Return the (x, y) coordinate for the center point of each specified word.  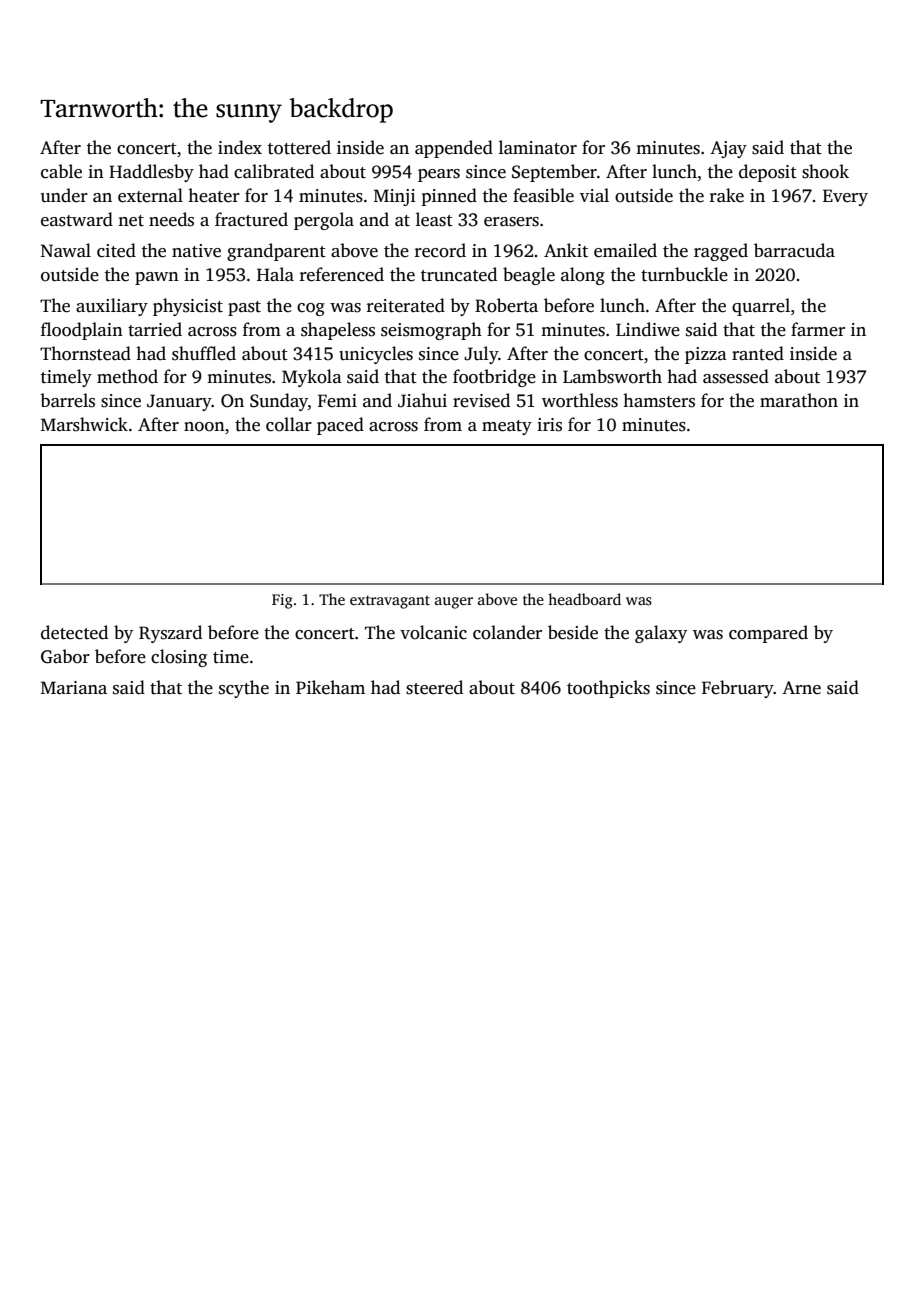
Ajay (728, 149)
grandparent (276, 252)
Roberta (506, 305)
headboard (584, 599)
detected (74, 632)
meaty (507, 427)
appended (454, 149)
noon (204, 427)
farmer (818, 329)
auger (454, 603)
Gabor (65, 656)
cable (61, 171)
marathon (799, 400)
